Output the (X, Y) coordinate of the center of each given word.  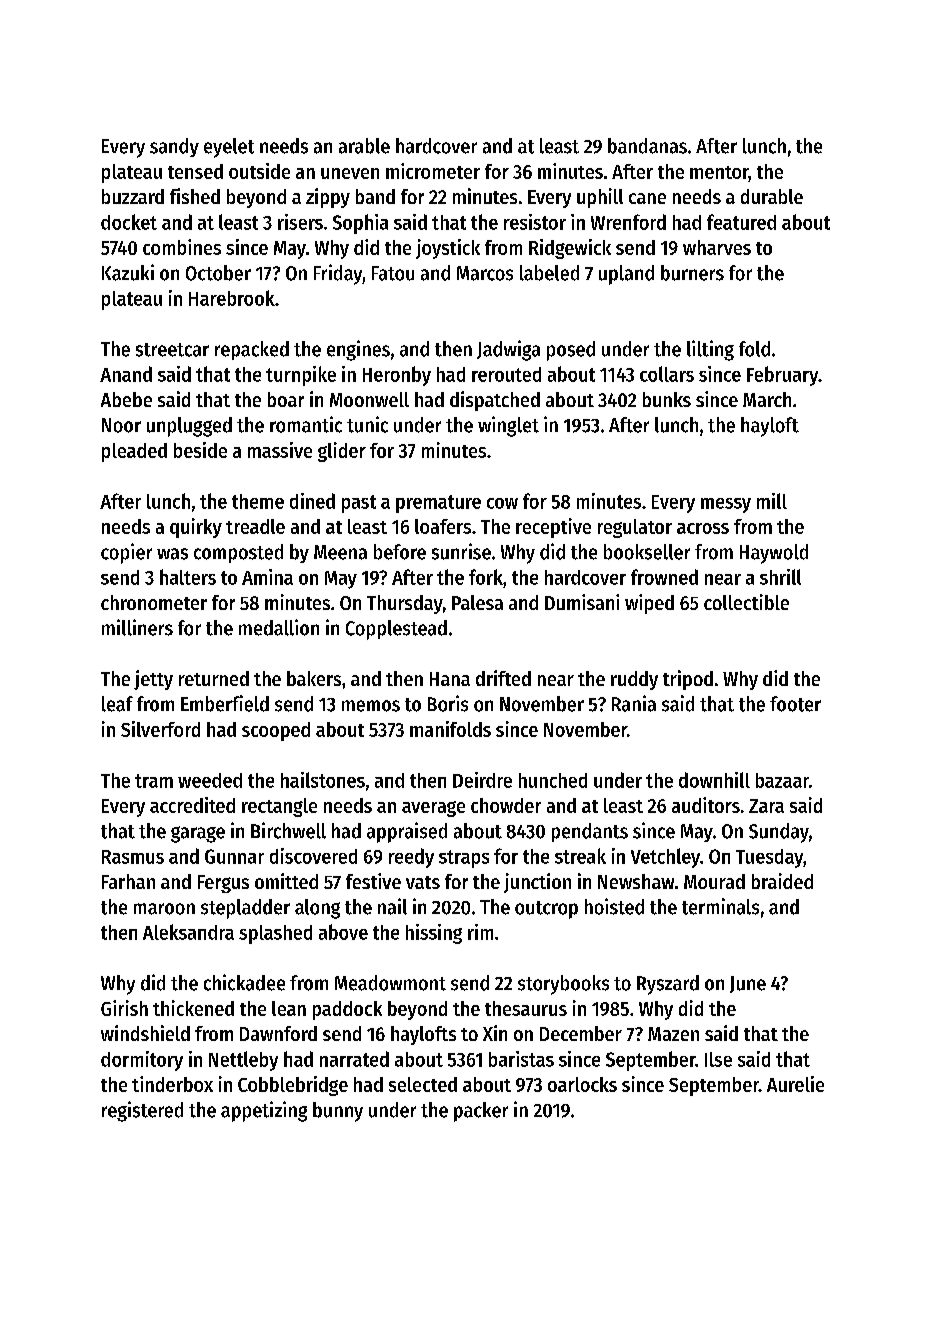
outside (259, 171)
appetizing (264, 1111)
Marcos (485, 273)
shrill (780, 577)
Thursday (405, 604)
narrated (354, 1059)
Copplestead (396, 630)
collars (667, 374)
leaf (117, 704)
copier (126, 553)
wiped (649, 604)
